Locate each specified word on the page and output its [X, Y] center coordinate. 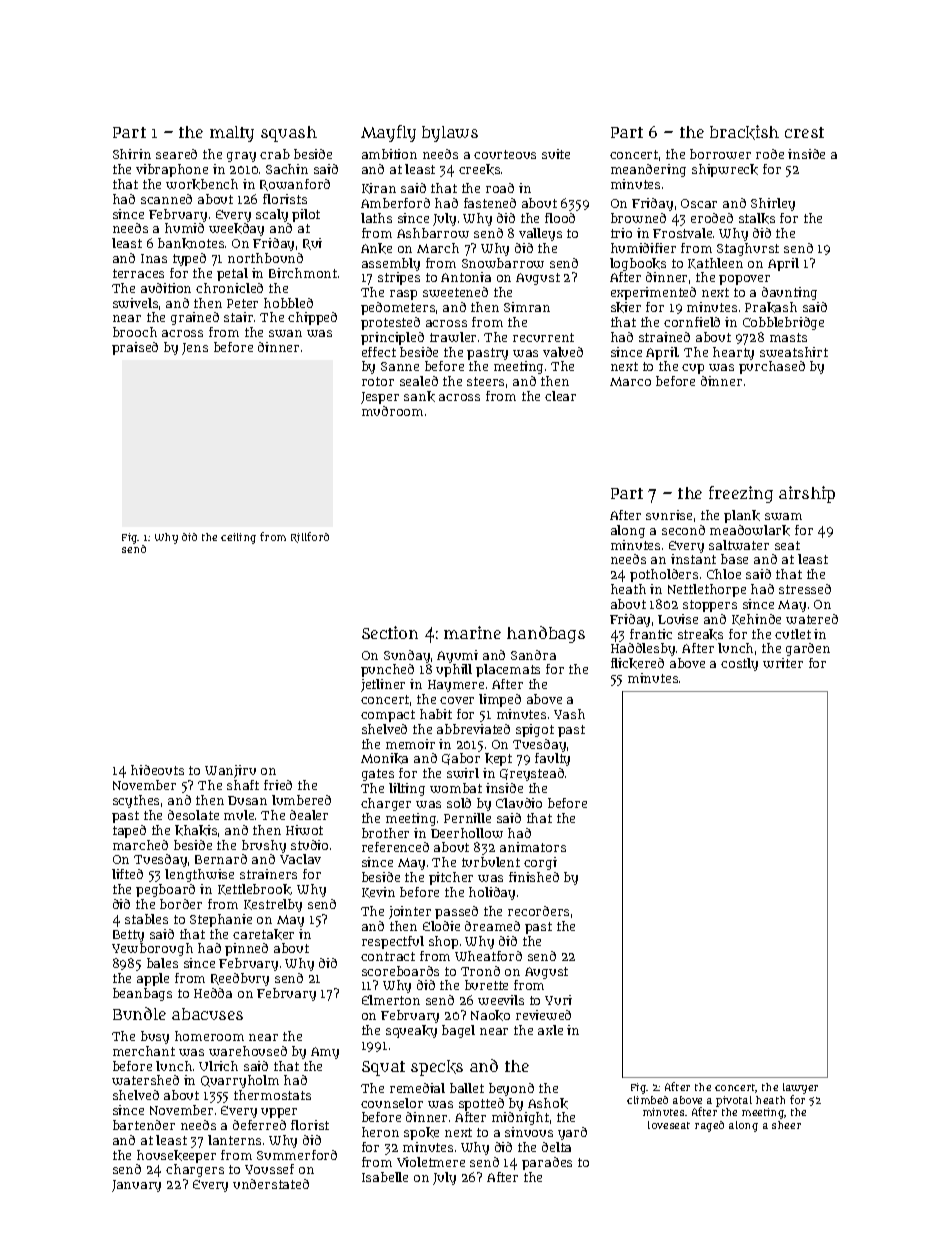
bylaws [450, 134]
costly [739, 664]
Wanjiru [230, 771]
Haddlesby [643, 649]
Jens [195, 349]
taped [129, 831]
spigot [535, 730]
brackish [744, 132]
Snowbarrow [503, 263]
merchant [144, 1051]
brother [385, 833]
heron [380, 1132]
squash [289, 134]
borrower [720, 154]
